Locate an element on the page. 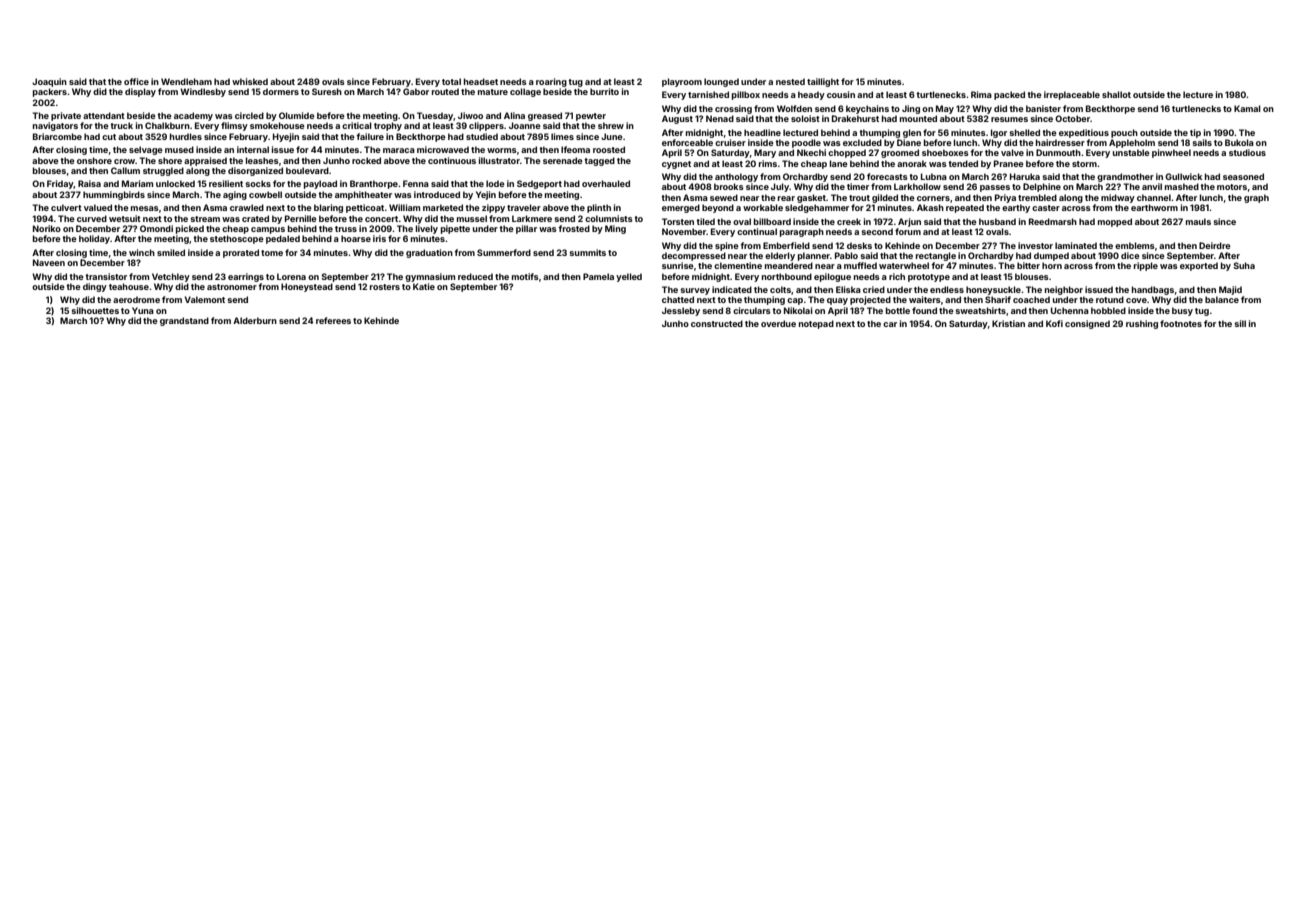 The width and height of the document is (1308, 924). overhauled is located at coordinates (606, 183).
